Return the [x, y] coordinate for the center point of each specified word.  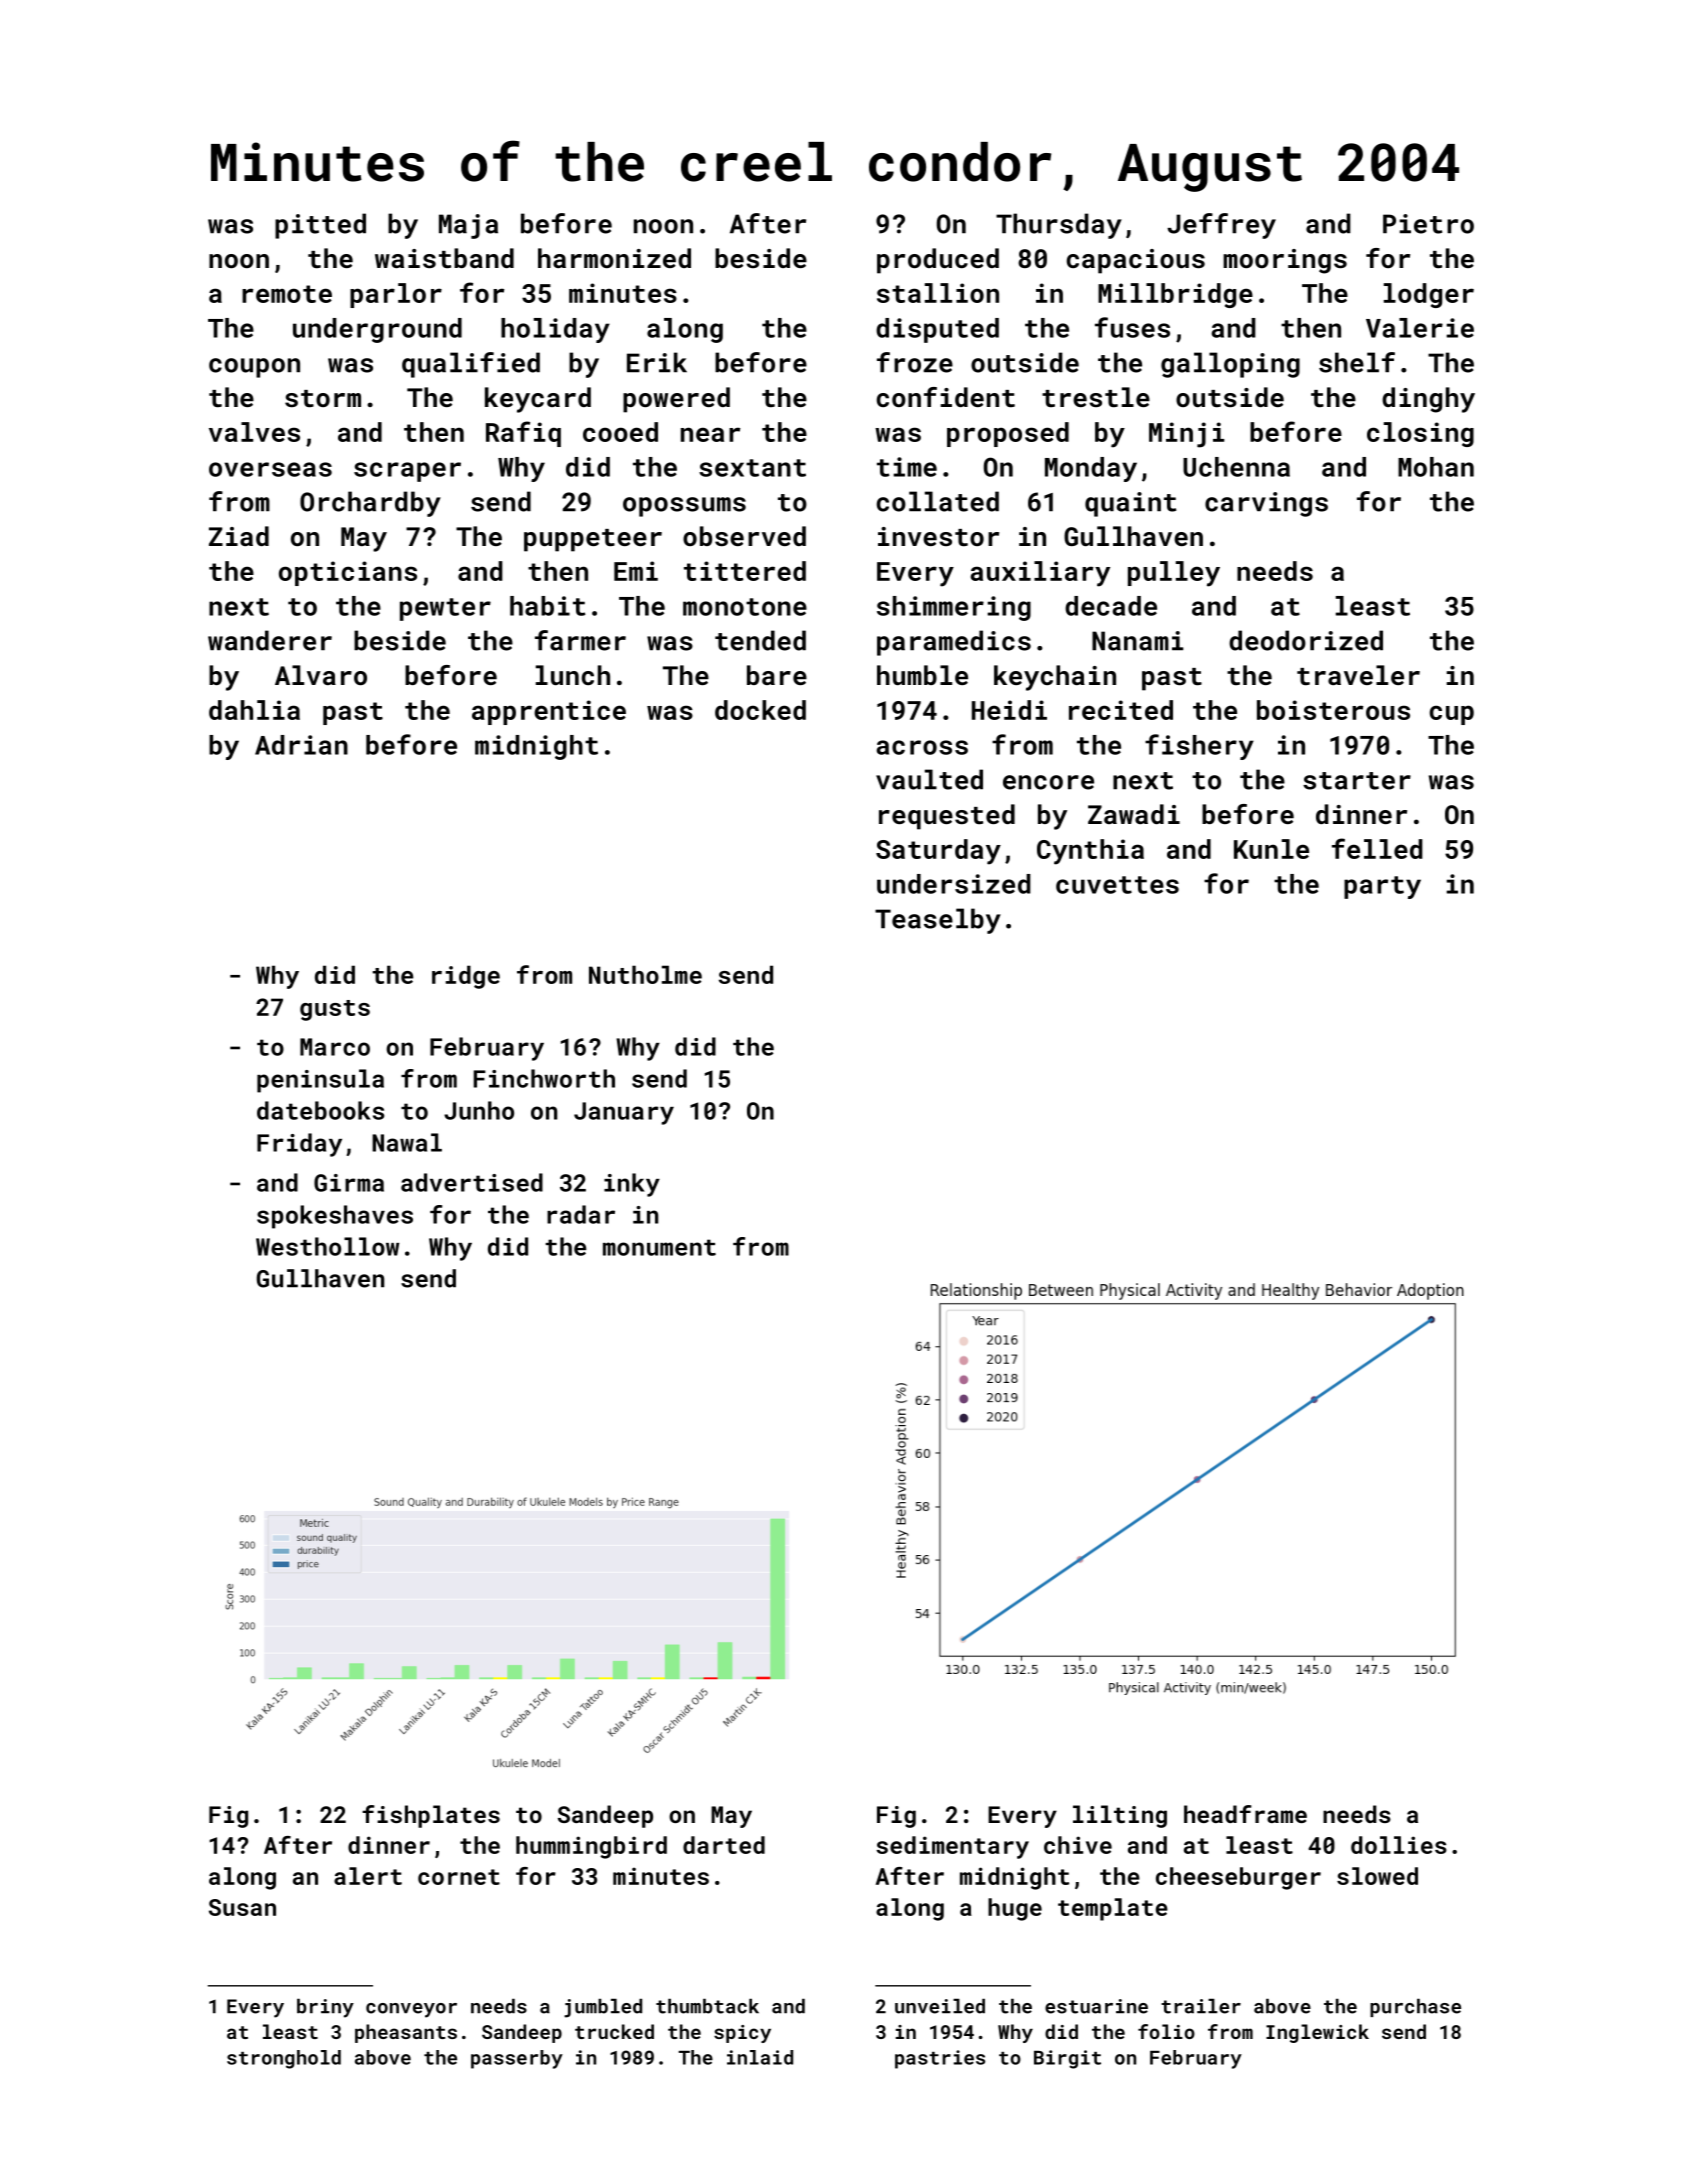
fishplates [431, 1816]
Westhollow [327, 1246]
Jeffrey [1221, 226]
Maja [468, 226]
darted [724, 1845]
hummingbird [591, 1847]
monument [659, 1247]
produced [938, 261]
